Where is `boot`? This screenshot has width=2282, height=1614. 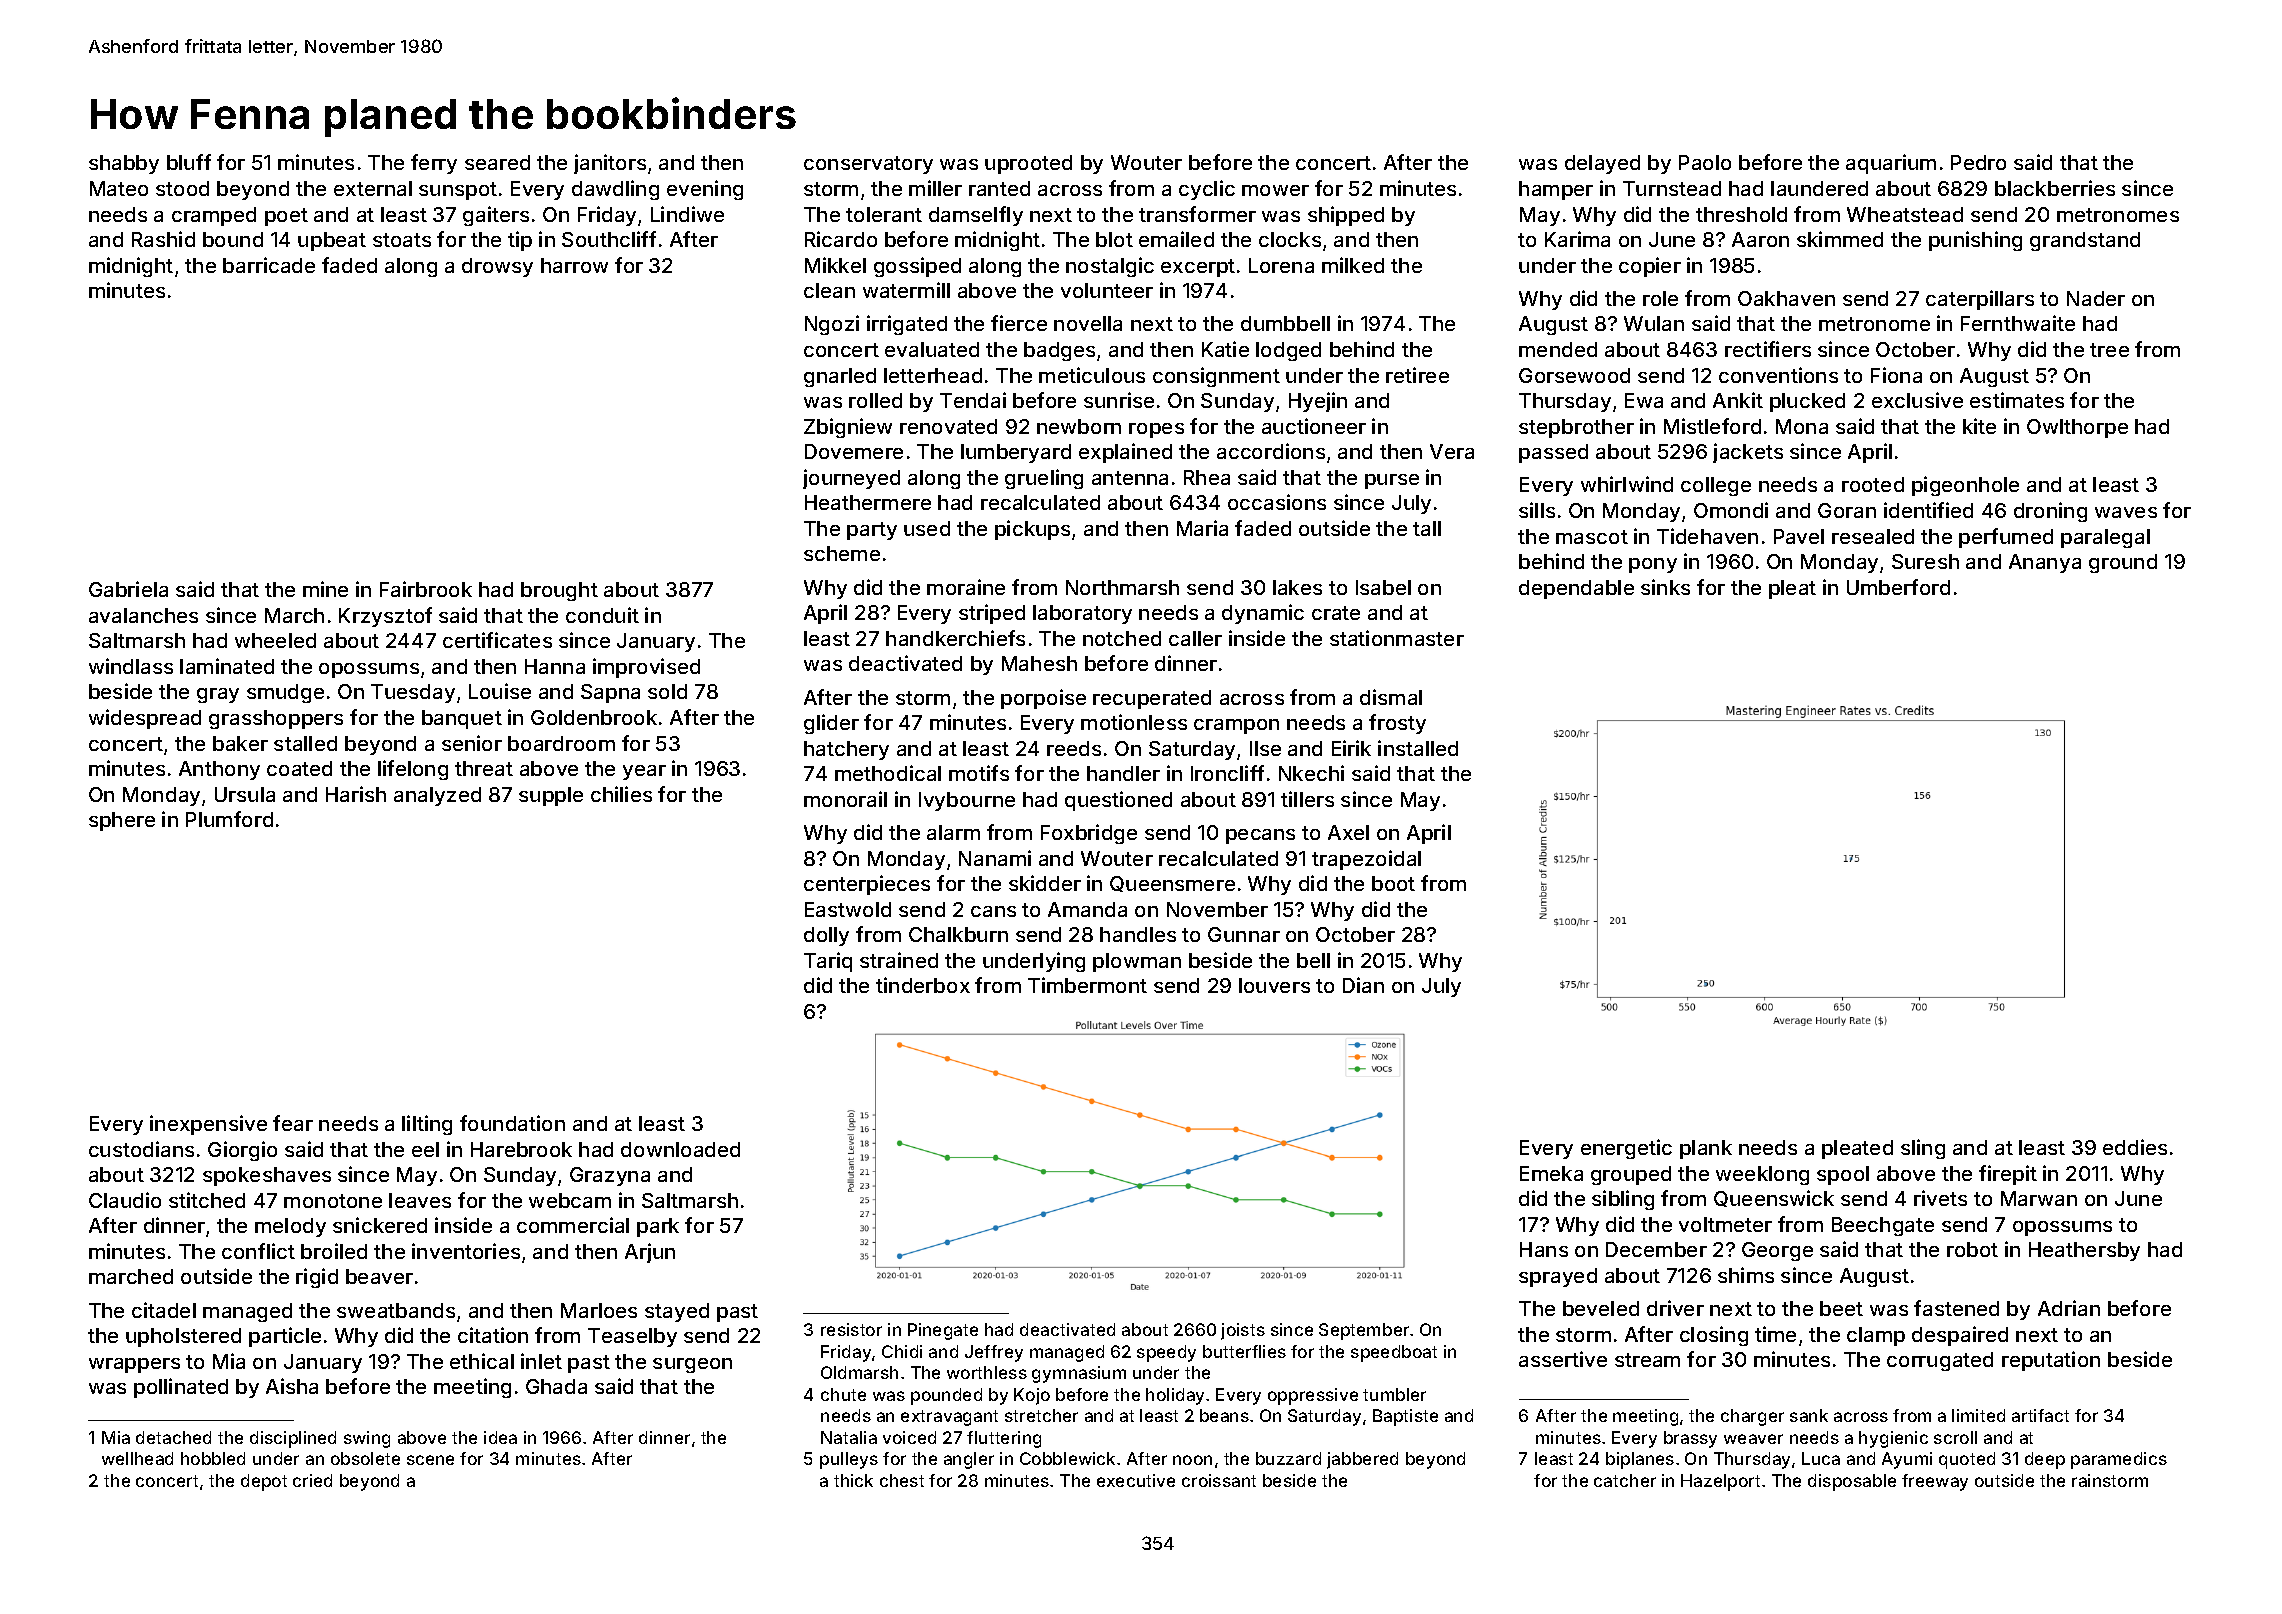
boot is located at coordinates (1393, 883).
